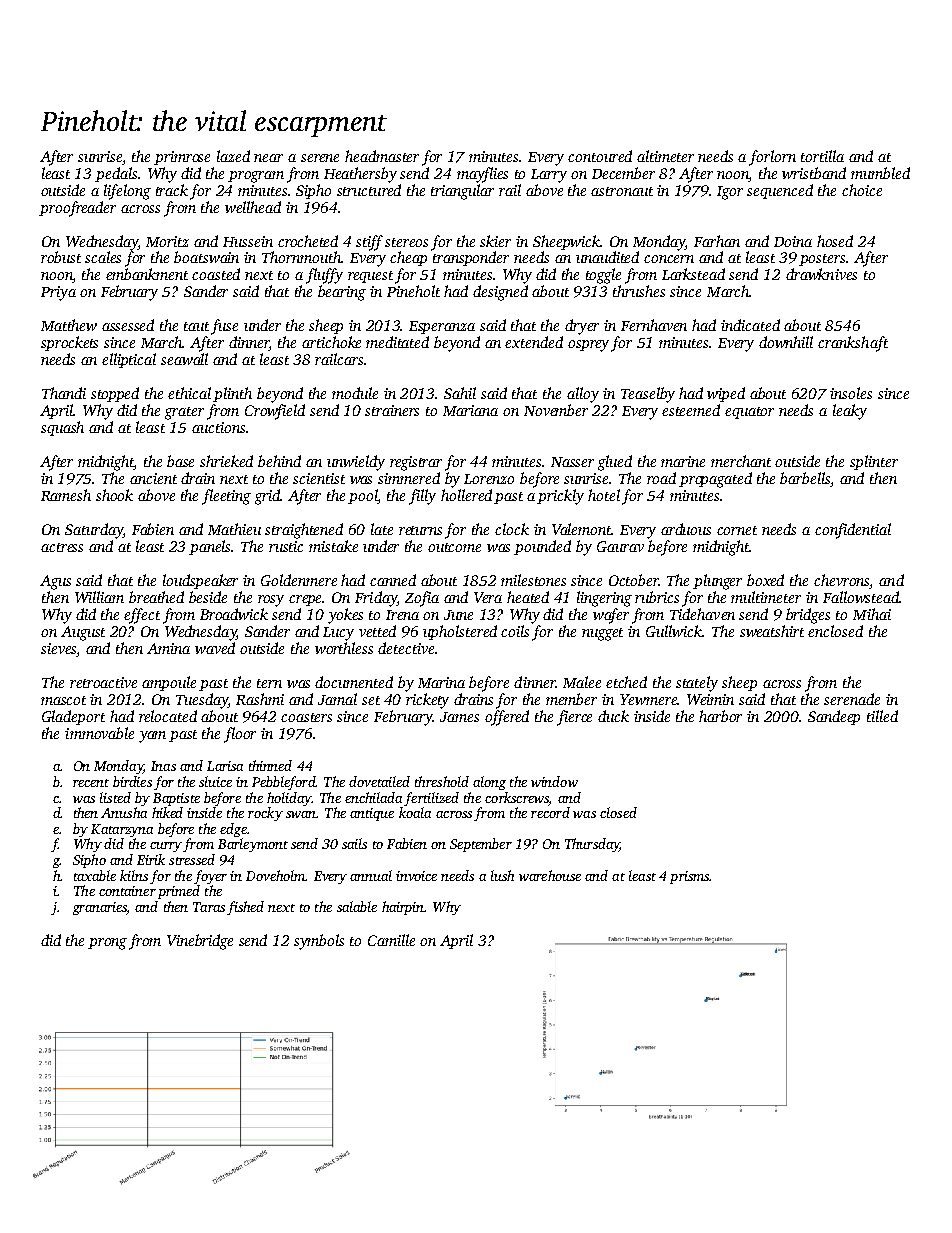 The height and width of the image is (1233, 952). I want to click on Vinebridge, so click(200, 942).
